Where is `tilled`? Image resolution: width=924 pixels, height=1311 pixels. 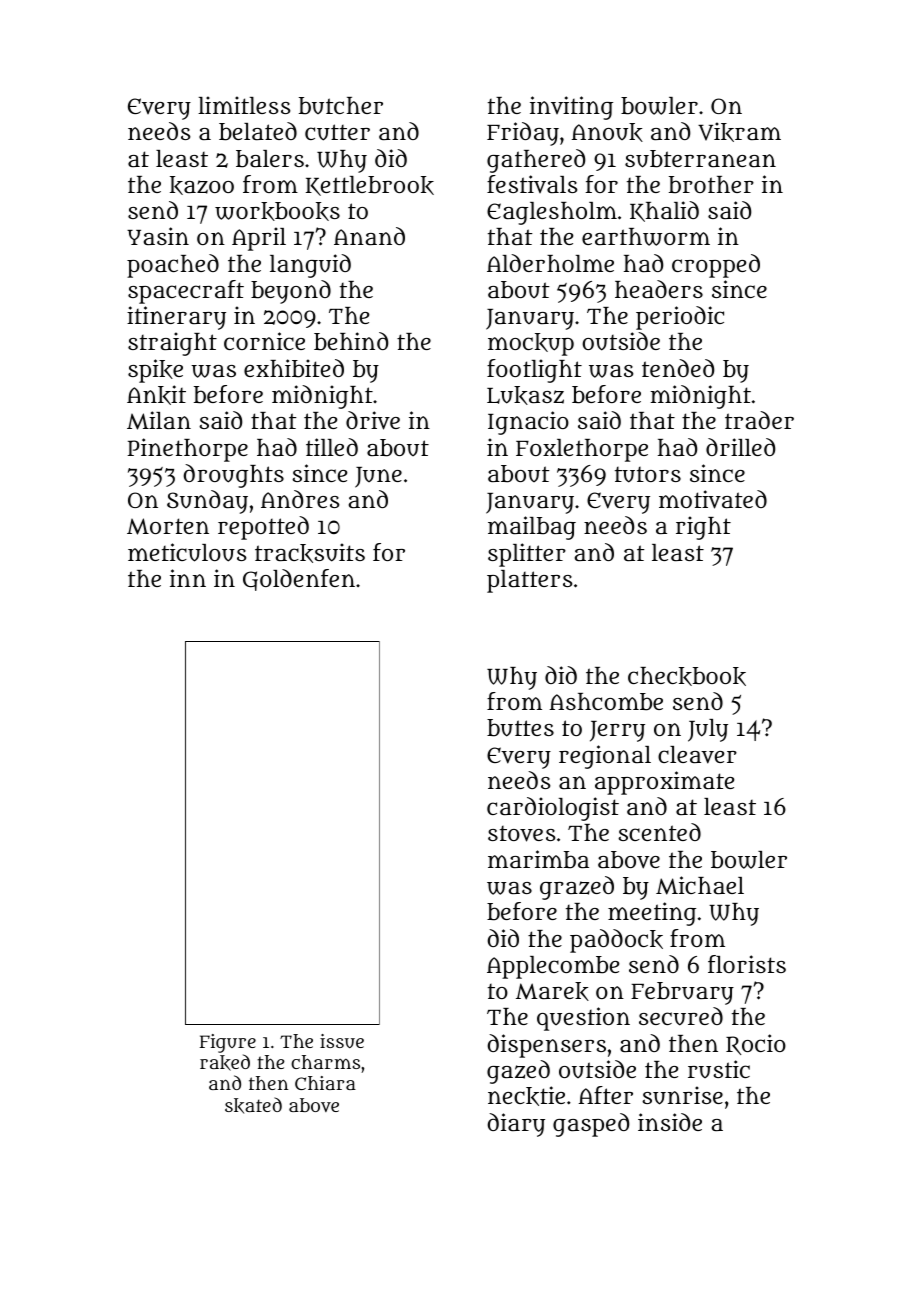 tilled is located at coordinates (332, 447).
